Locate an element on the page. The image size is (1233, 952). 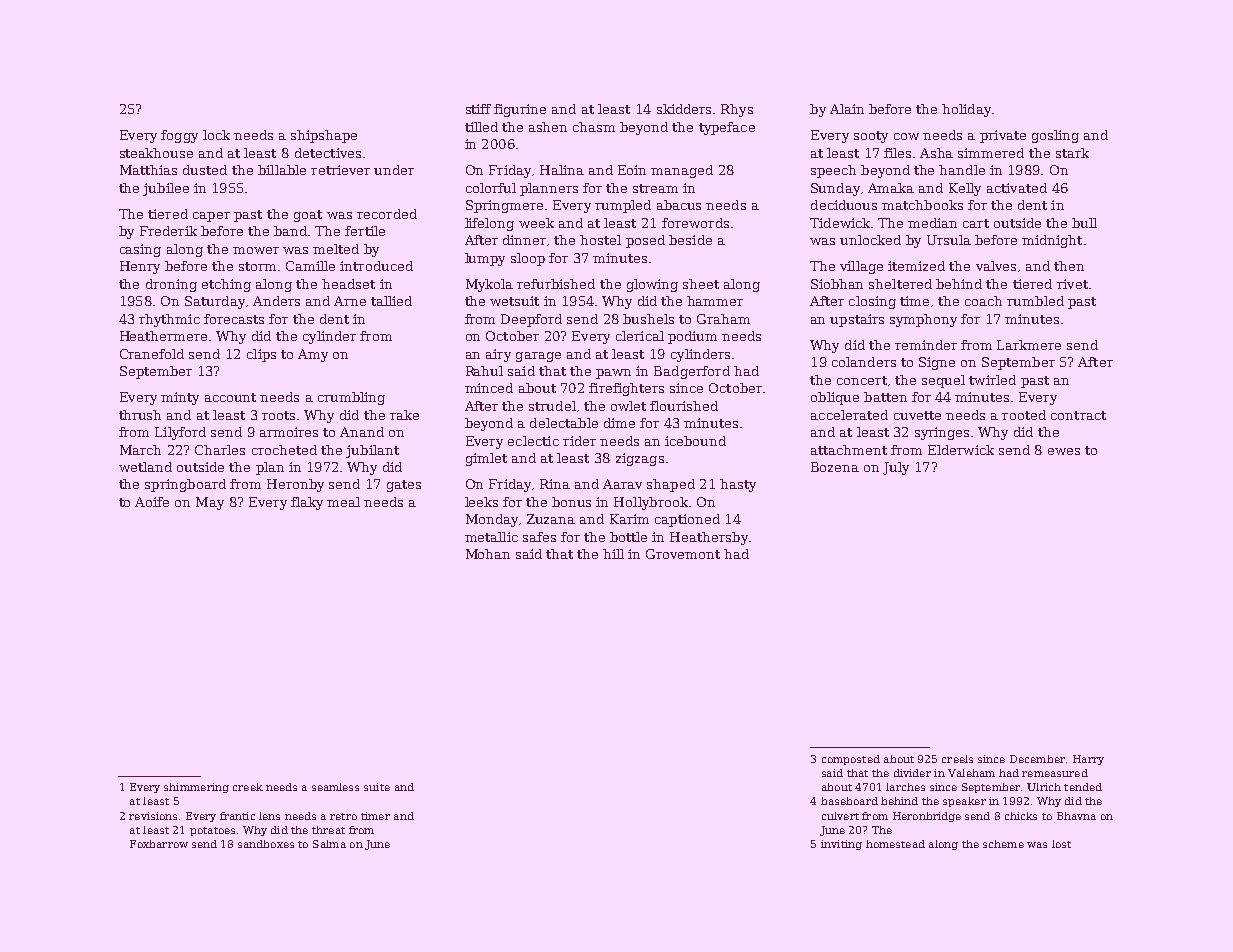
shipshape is located at coordinates (324, 136).
